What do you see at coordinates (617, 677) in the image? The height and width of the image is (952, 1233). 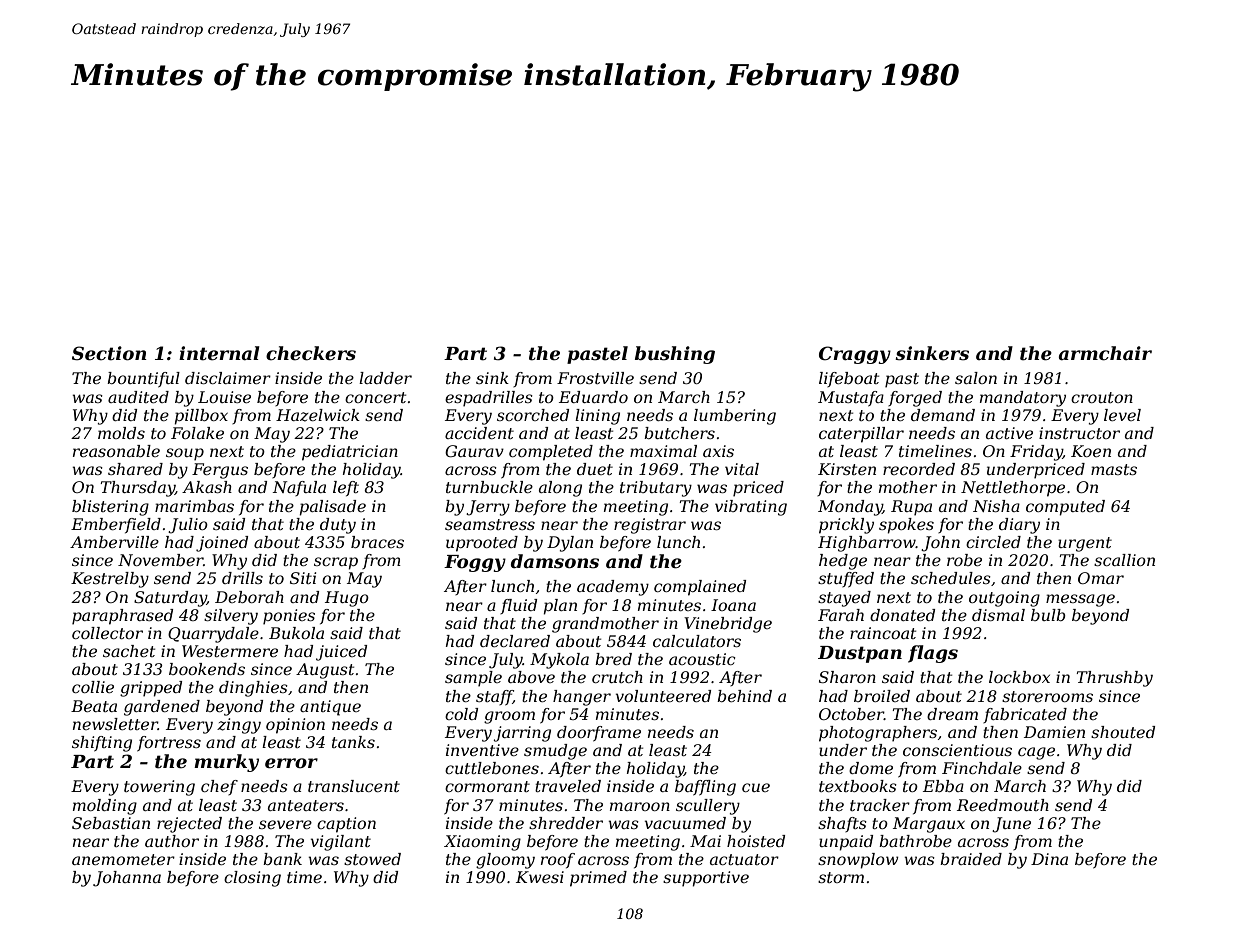 I see `crutch` at bounding box center [617, 677].
